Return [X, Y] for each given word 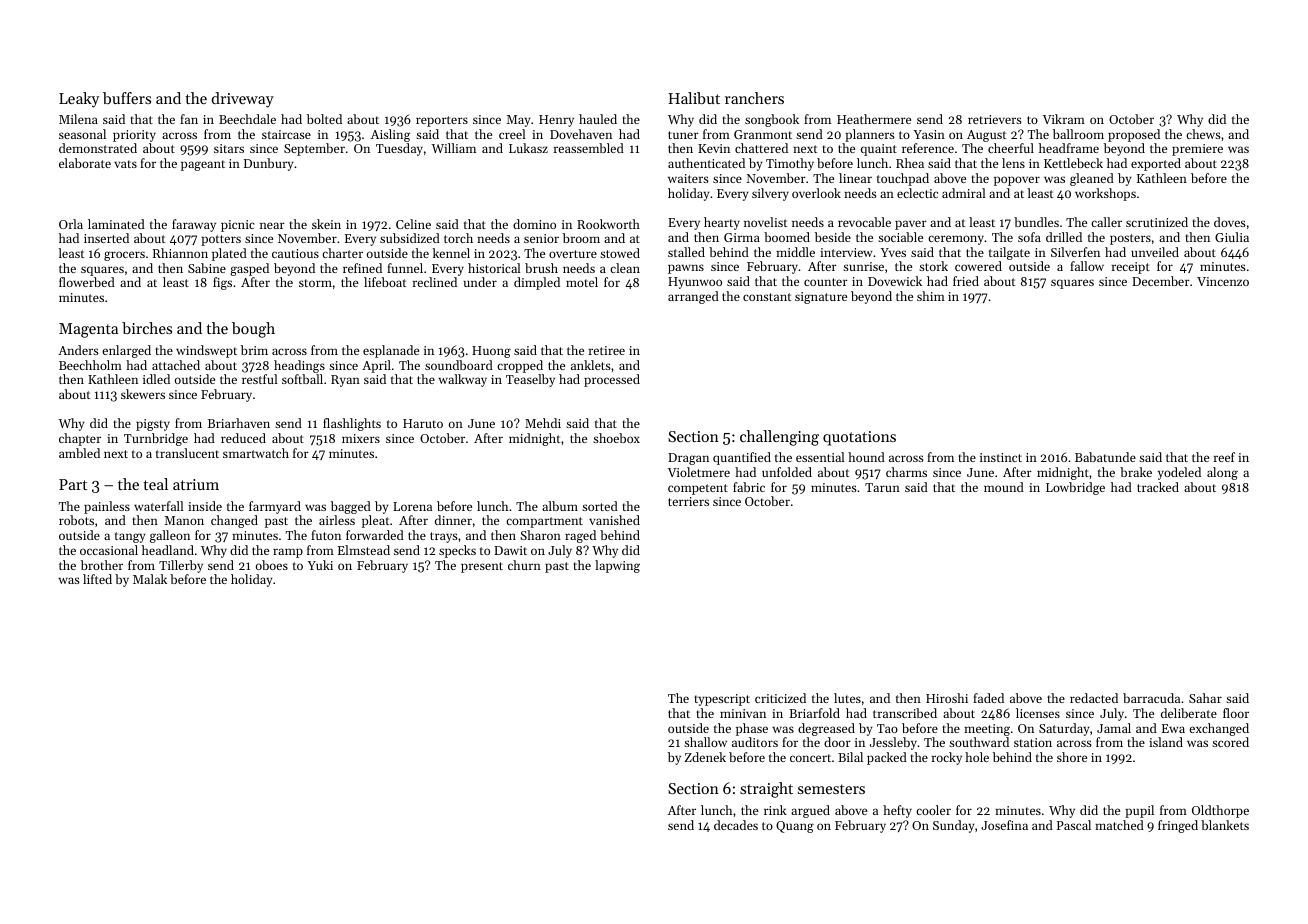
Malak [150, 579]
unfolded [787, 472]
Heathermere [874, 119]
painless [107, 507]
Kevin [714, 148]
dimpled [537, 283]
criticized [780, 698]
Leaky [79, 100]
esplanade [391, 351]
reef [1224, 457]
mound [1004, 487]
